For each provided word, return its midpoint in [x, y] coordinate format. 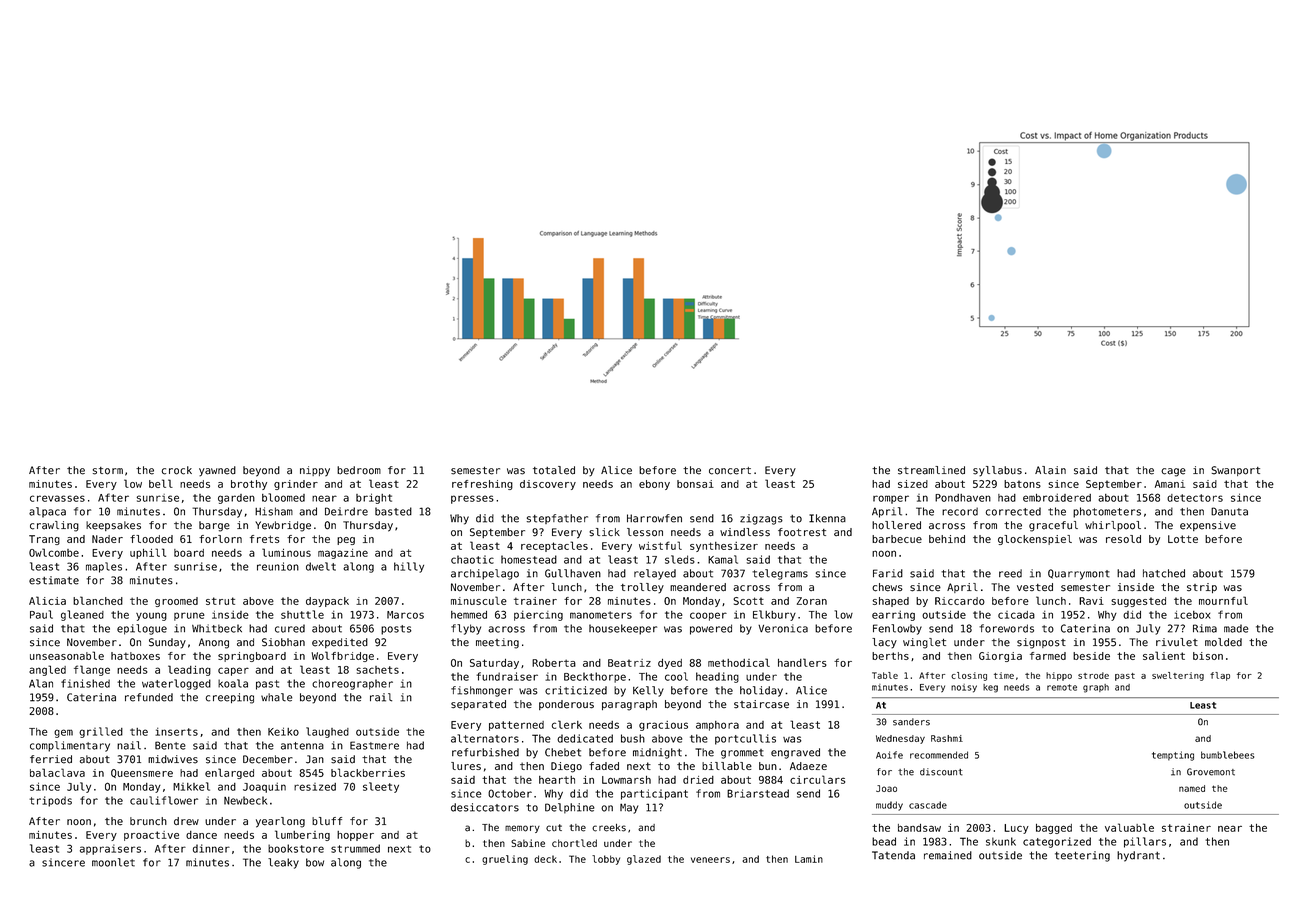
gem [63, 733]
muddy [889, 806]
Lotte [1183, 539]
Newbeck [245, 800]
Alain [1050, 470]
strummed [355, 848]
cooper [708, 616]
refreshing [482, 485]
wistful [660, 545]
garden [236, 499]
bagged [1054, 829]
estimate [54, 580]
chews [887, 587]
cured [290, 628]
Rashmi [947, 738]
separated [478, 705]
